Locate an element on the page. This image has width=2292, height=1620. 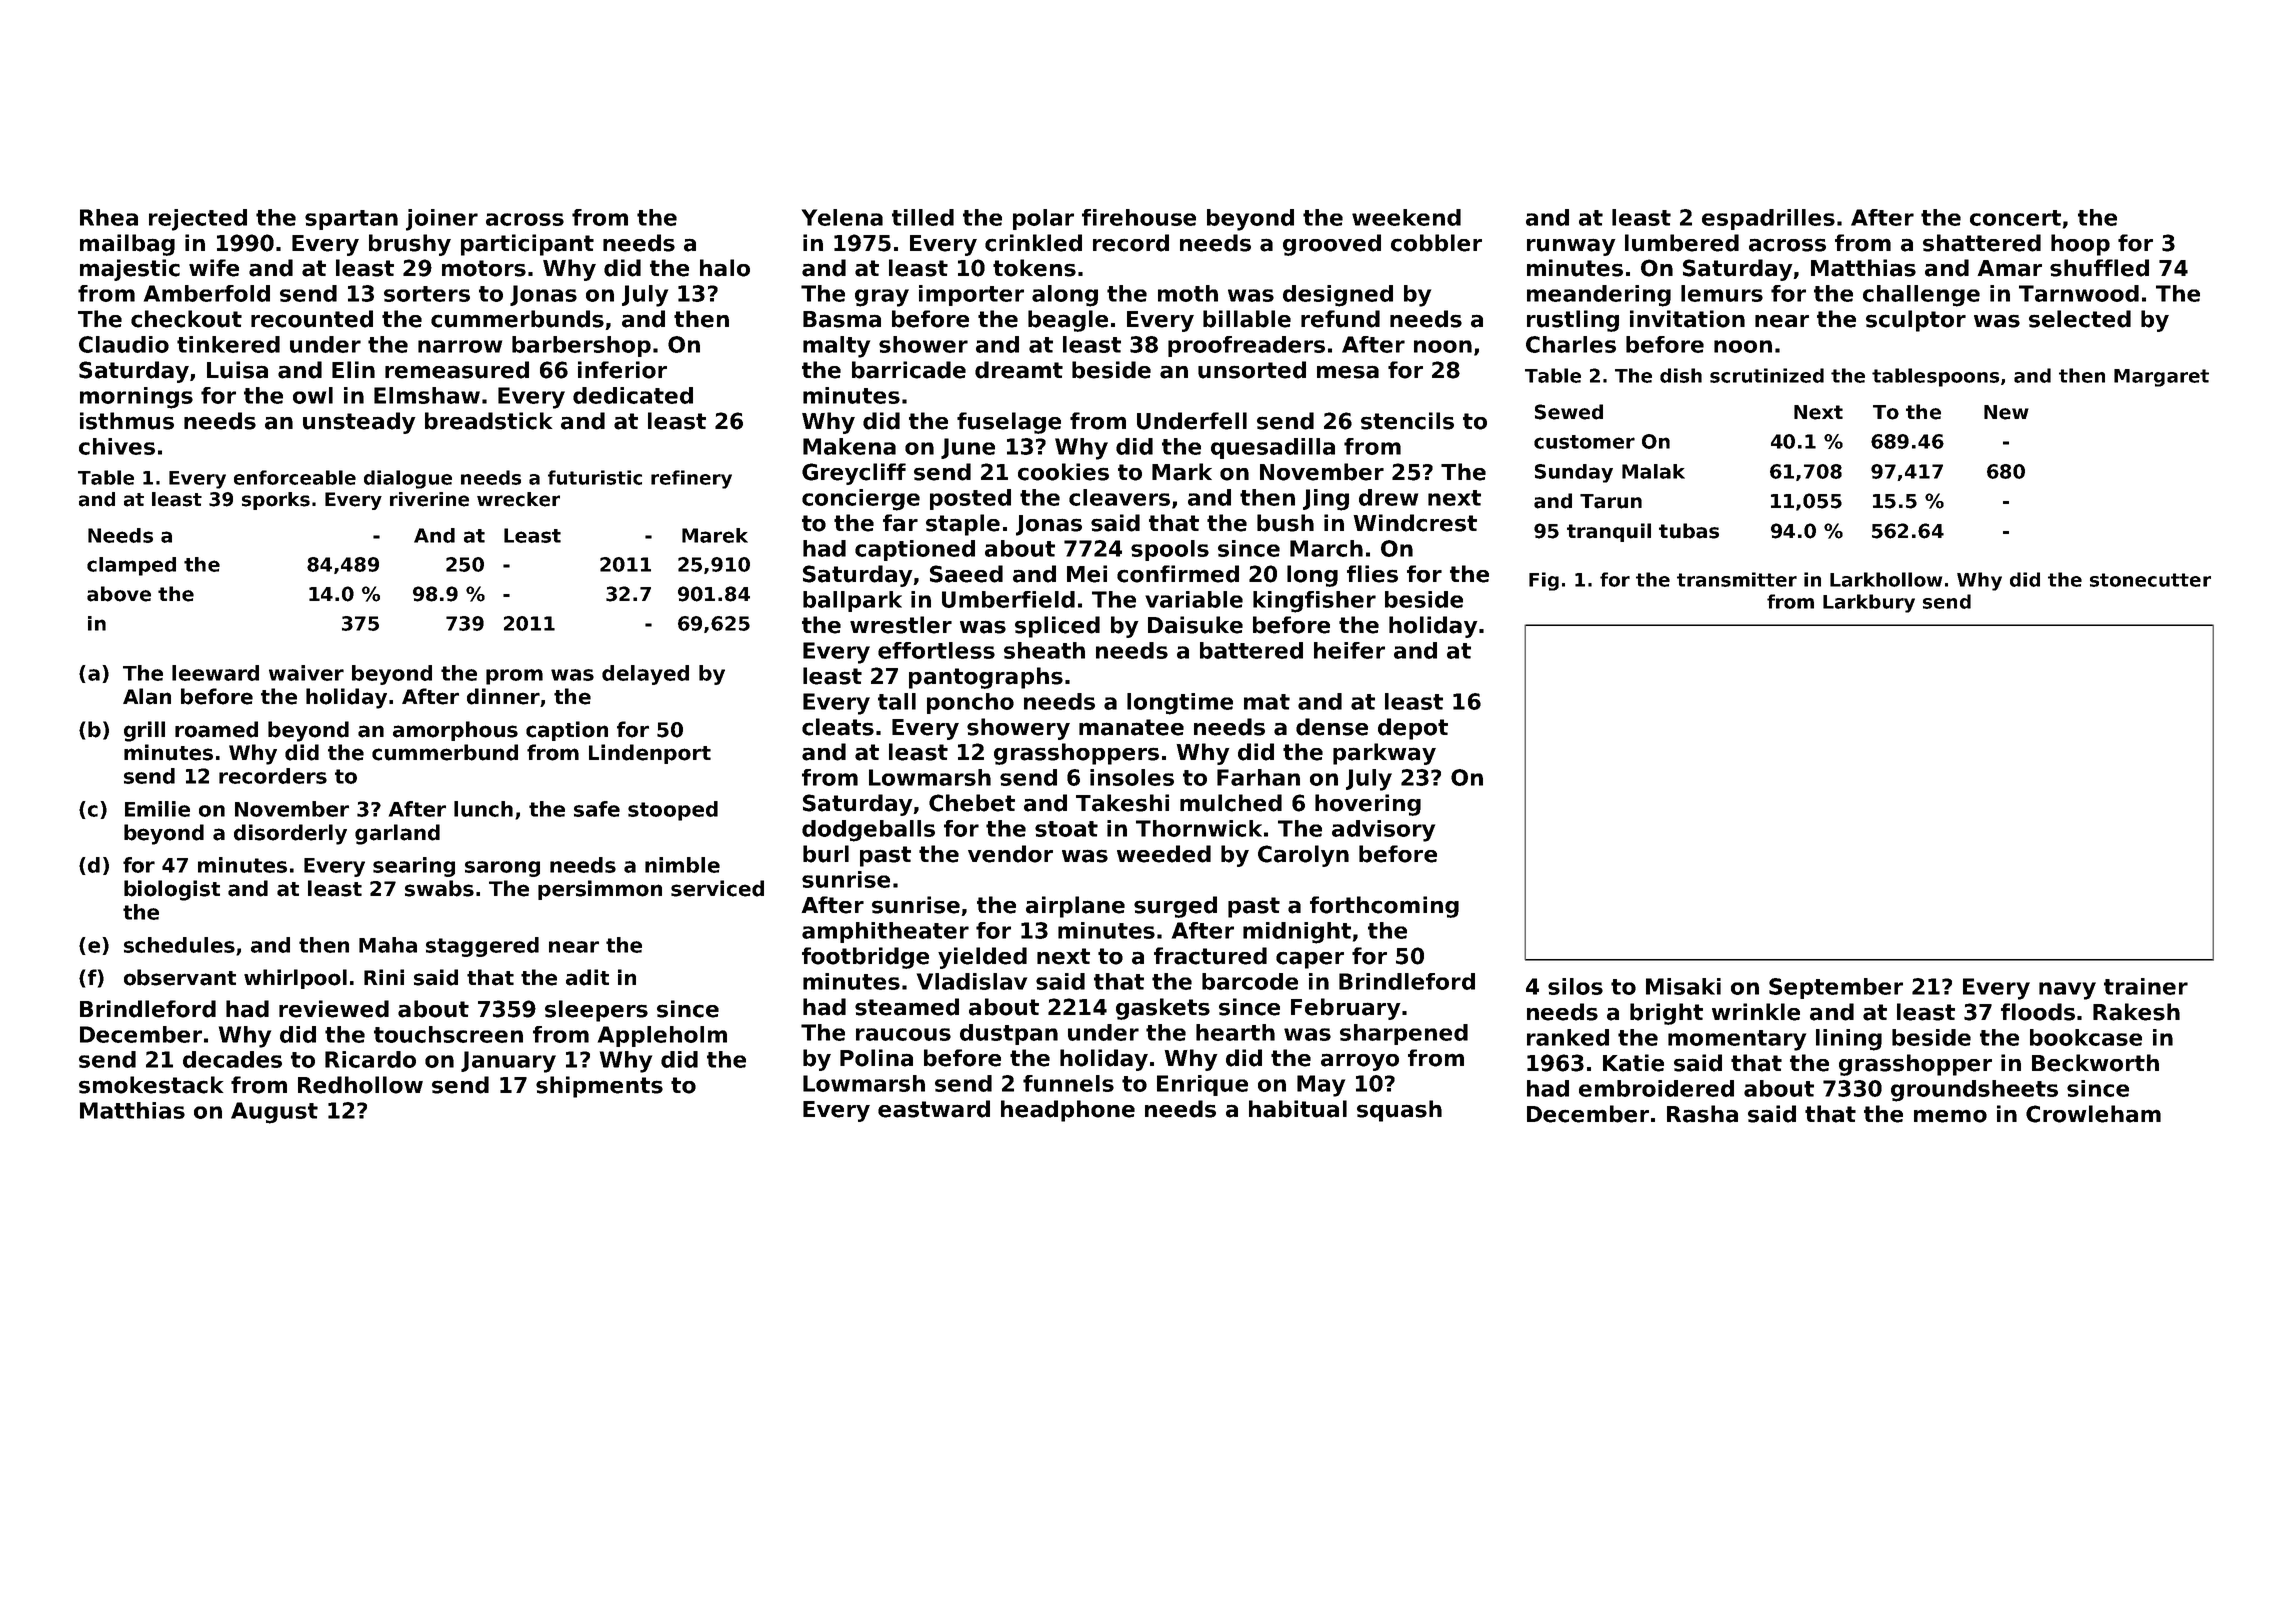
touchscreen is located at coordinates (448, 1034).
